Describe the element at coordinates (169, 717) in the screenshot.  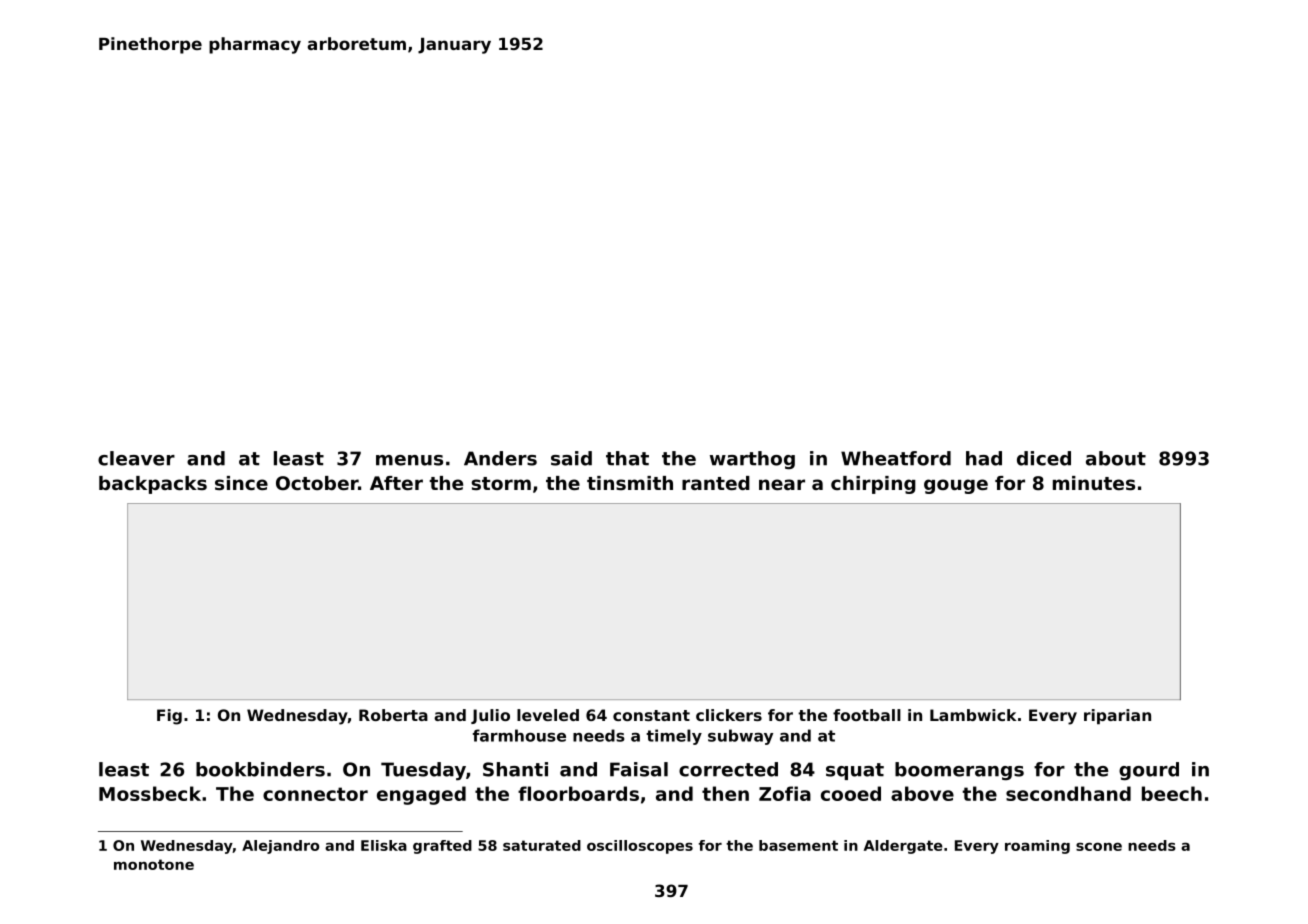
I see `Fig` at that location.
